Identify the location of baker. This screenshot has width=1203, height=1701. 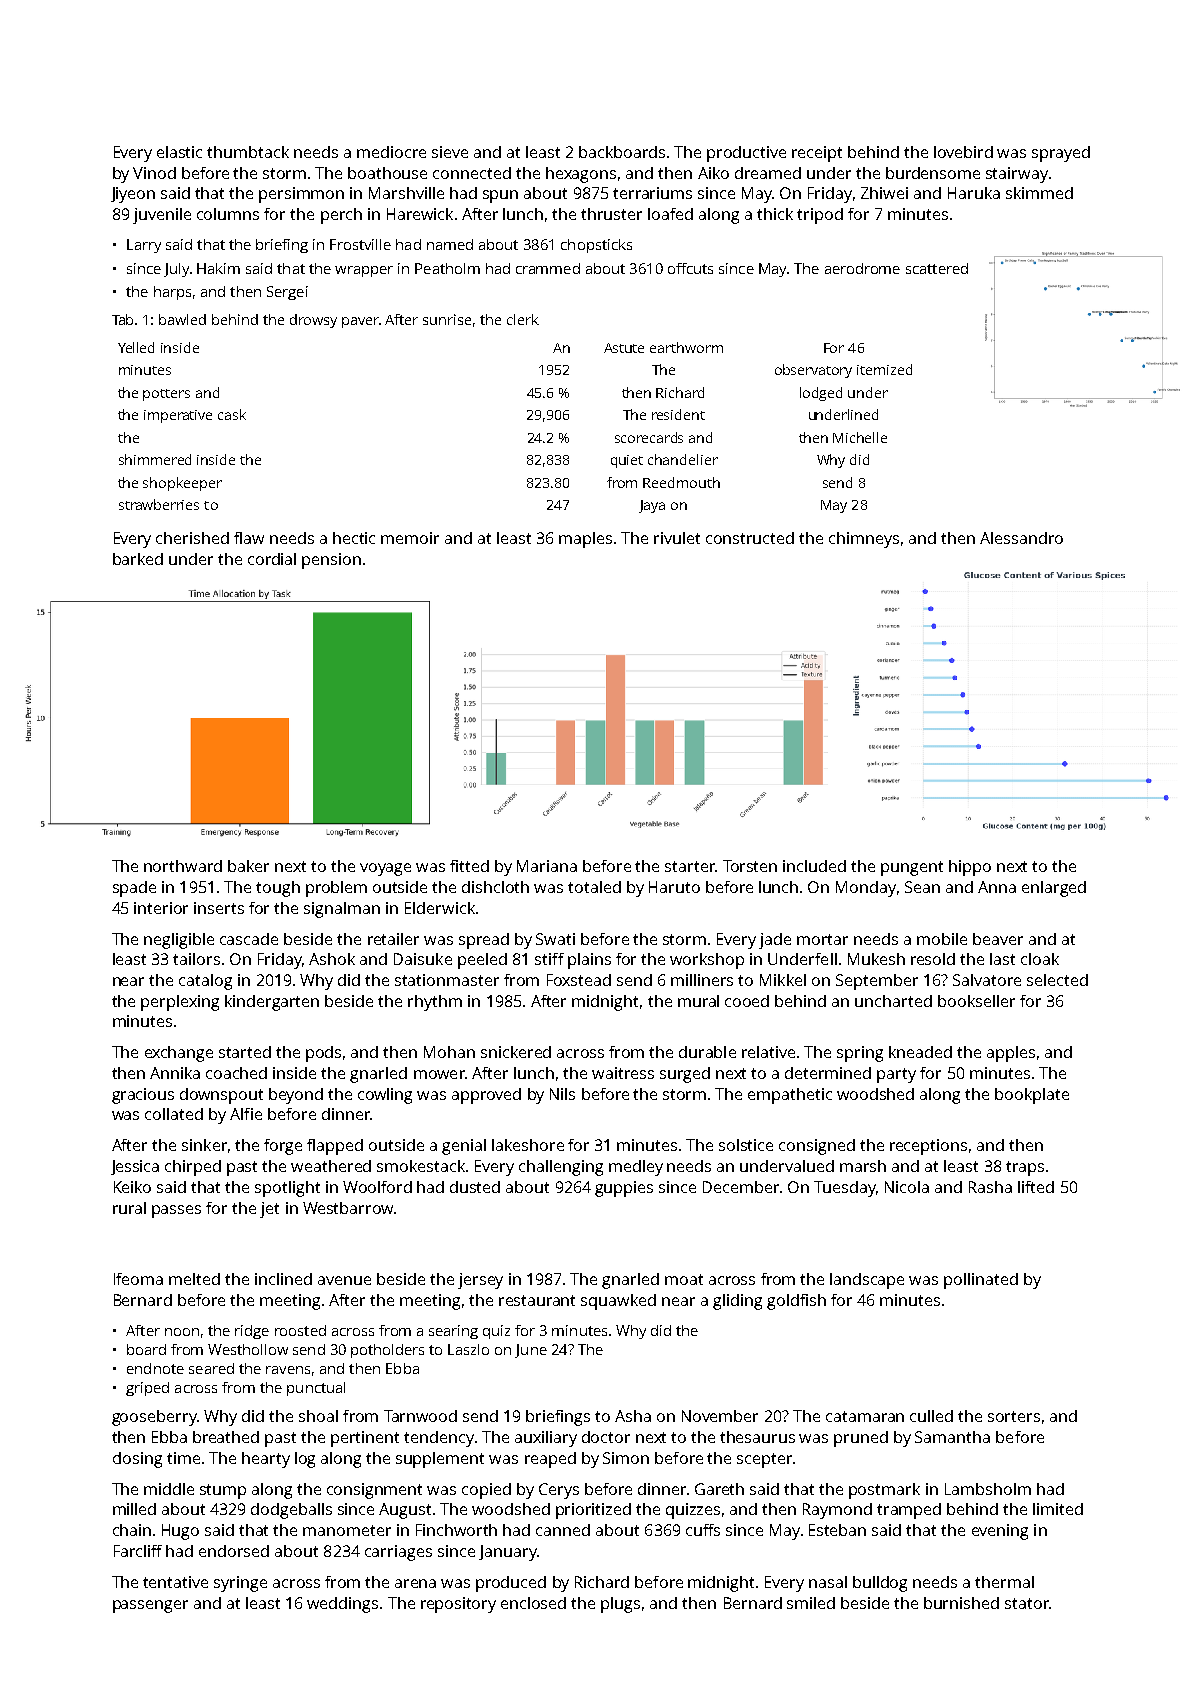
(248, 866).
